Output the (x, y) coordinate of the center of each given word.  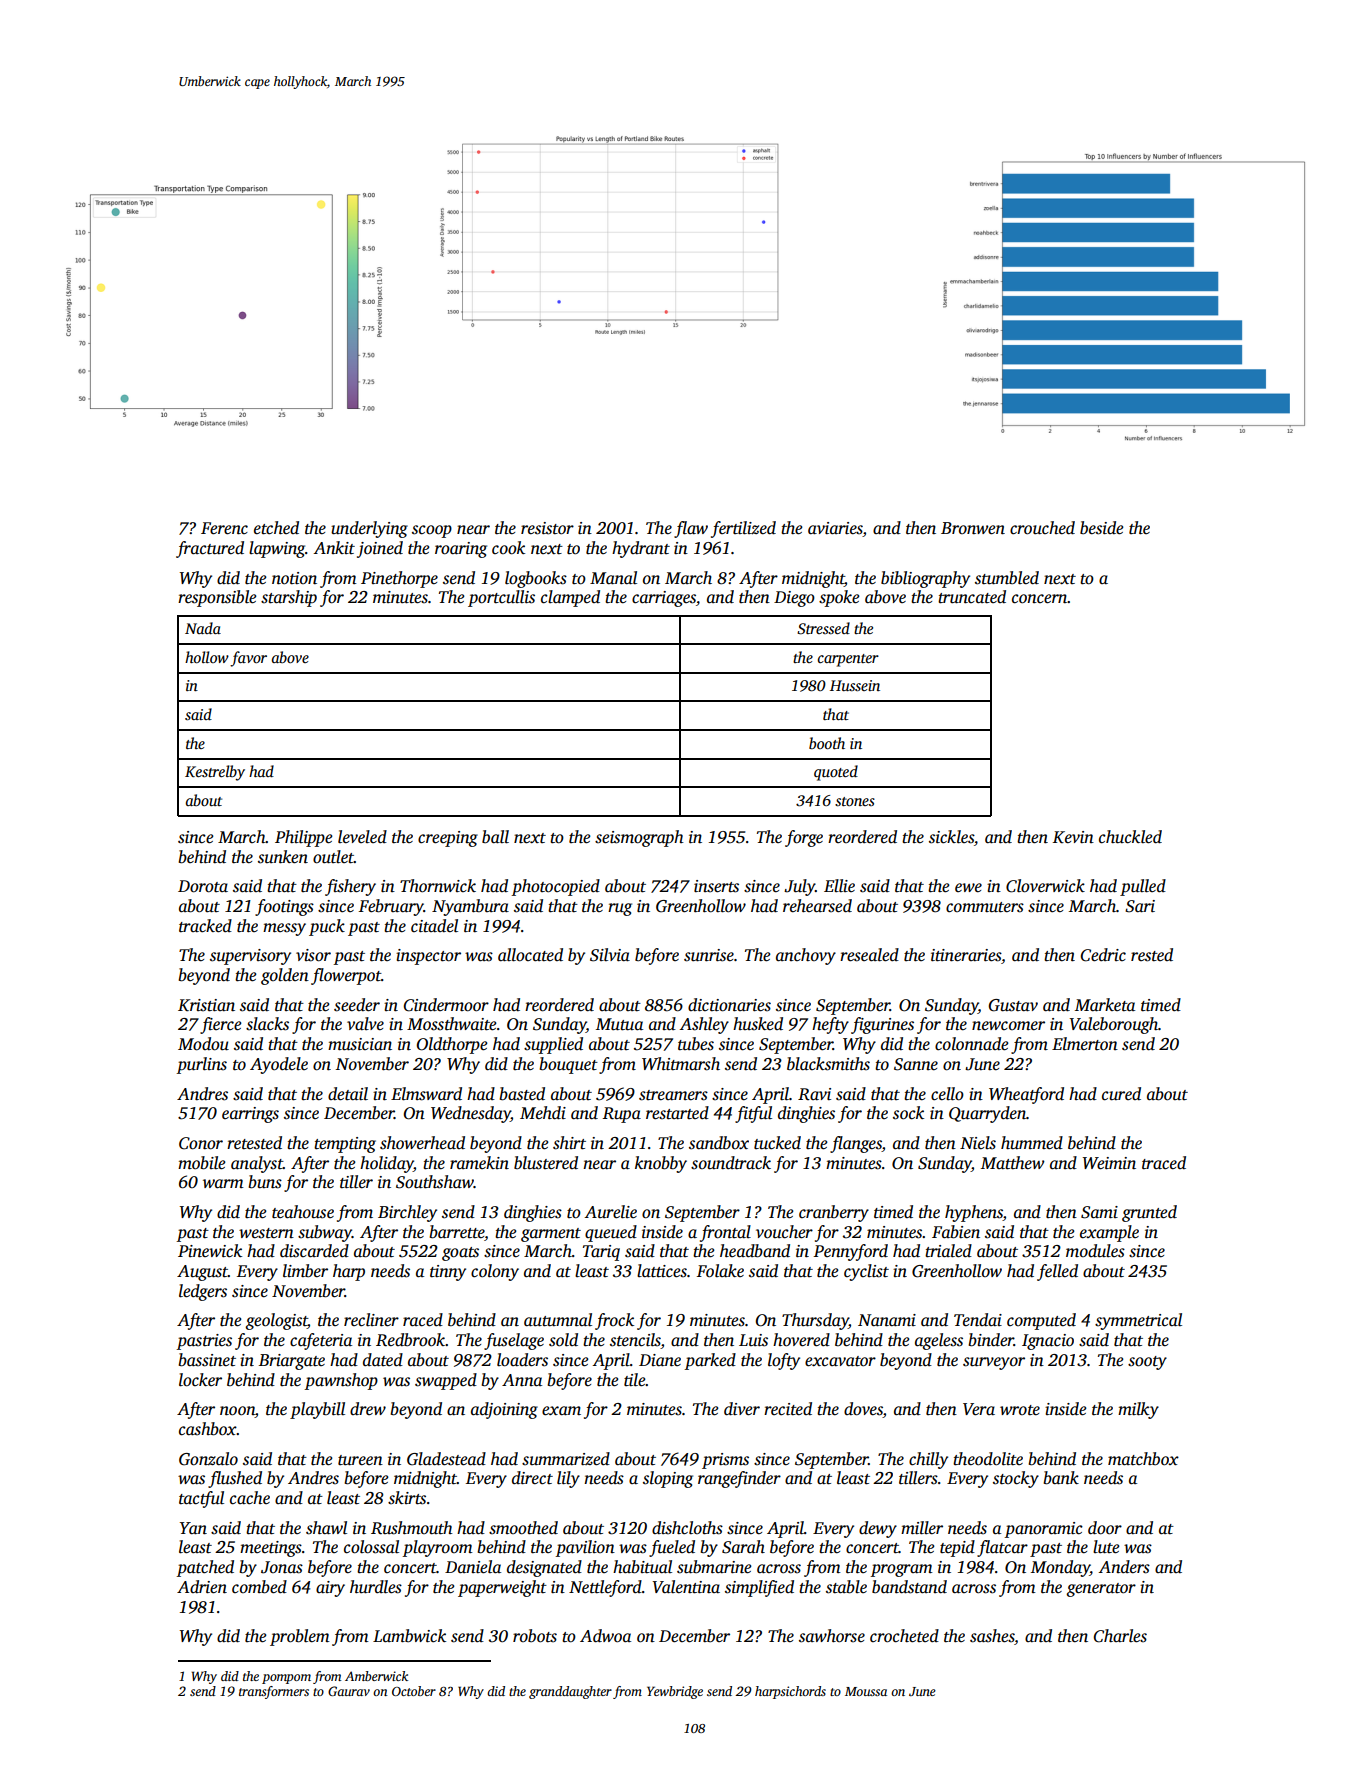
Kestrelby (215, 773)
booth (827, 743)
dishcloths (687, 1528)
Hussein (855, 685)
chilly (928, 1460)
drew (368, 1408)
